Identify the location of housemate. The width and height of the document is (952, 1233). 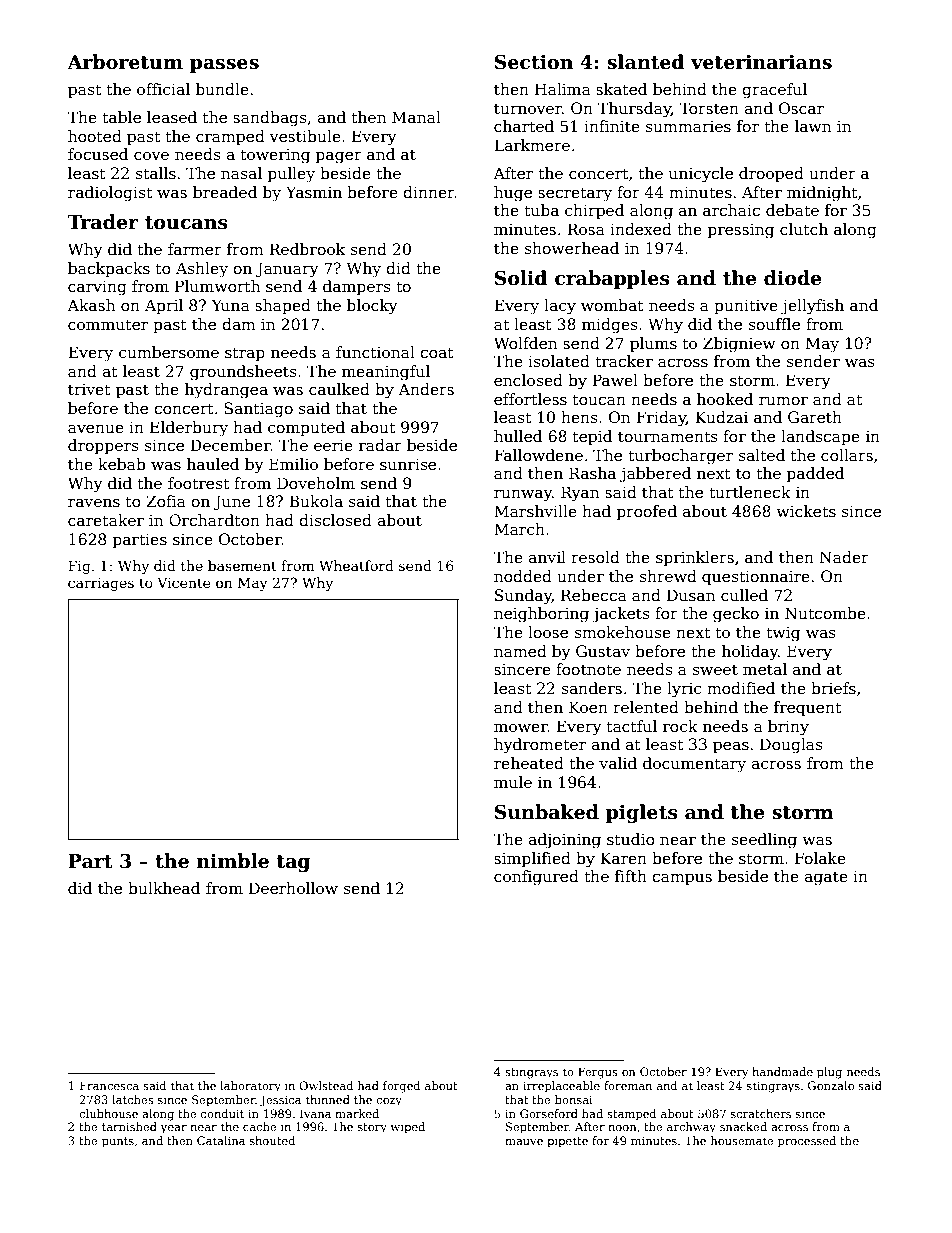
(742, 1140).
